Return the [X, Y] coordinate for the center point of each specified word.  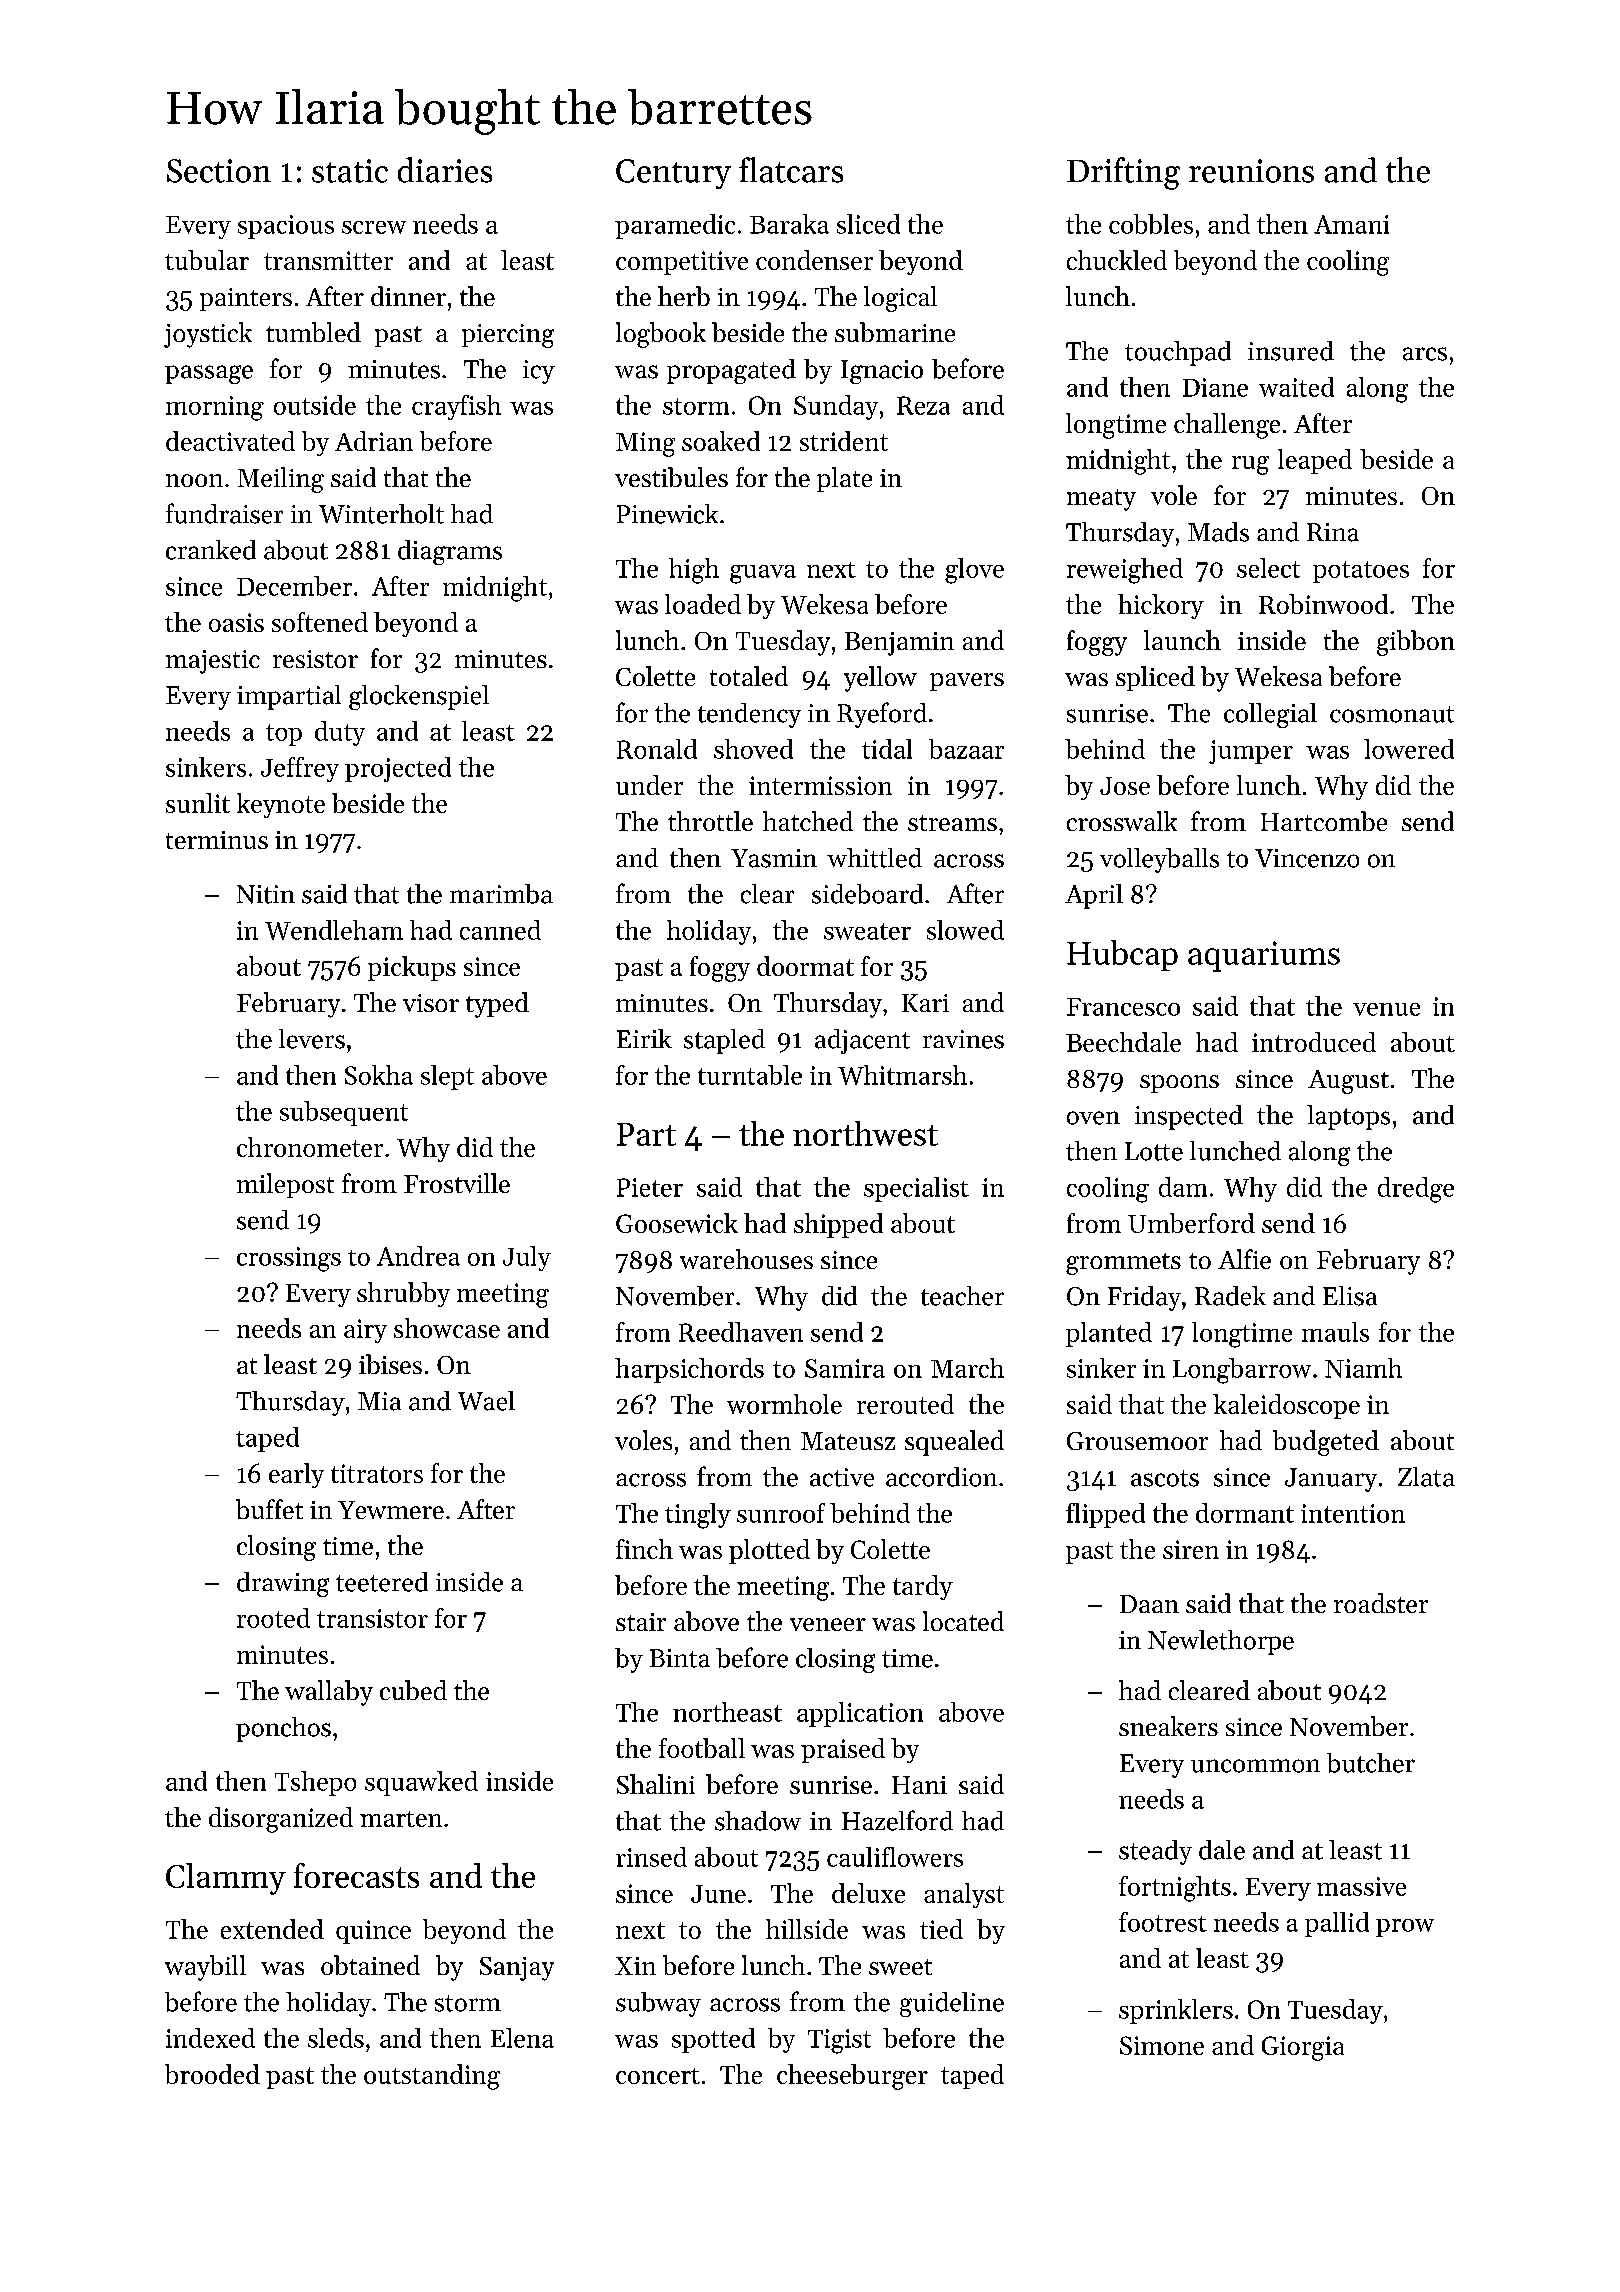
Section [219, 171]
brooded [212, 2074]
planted [1109, 1334]
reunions [1251, 171]
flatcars [791, 170]
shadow [758, 1821]
